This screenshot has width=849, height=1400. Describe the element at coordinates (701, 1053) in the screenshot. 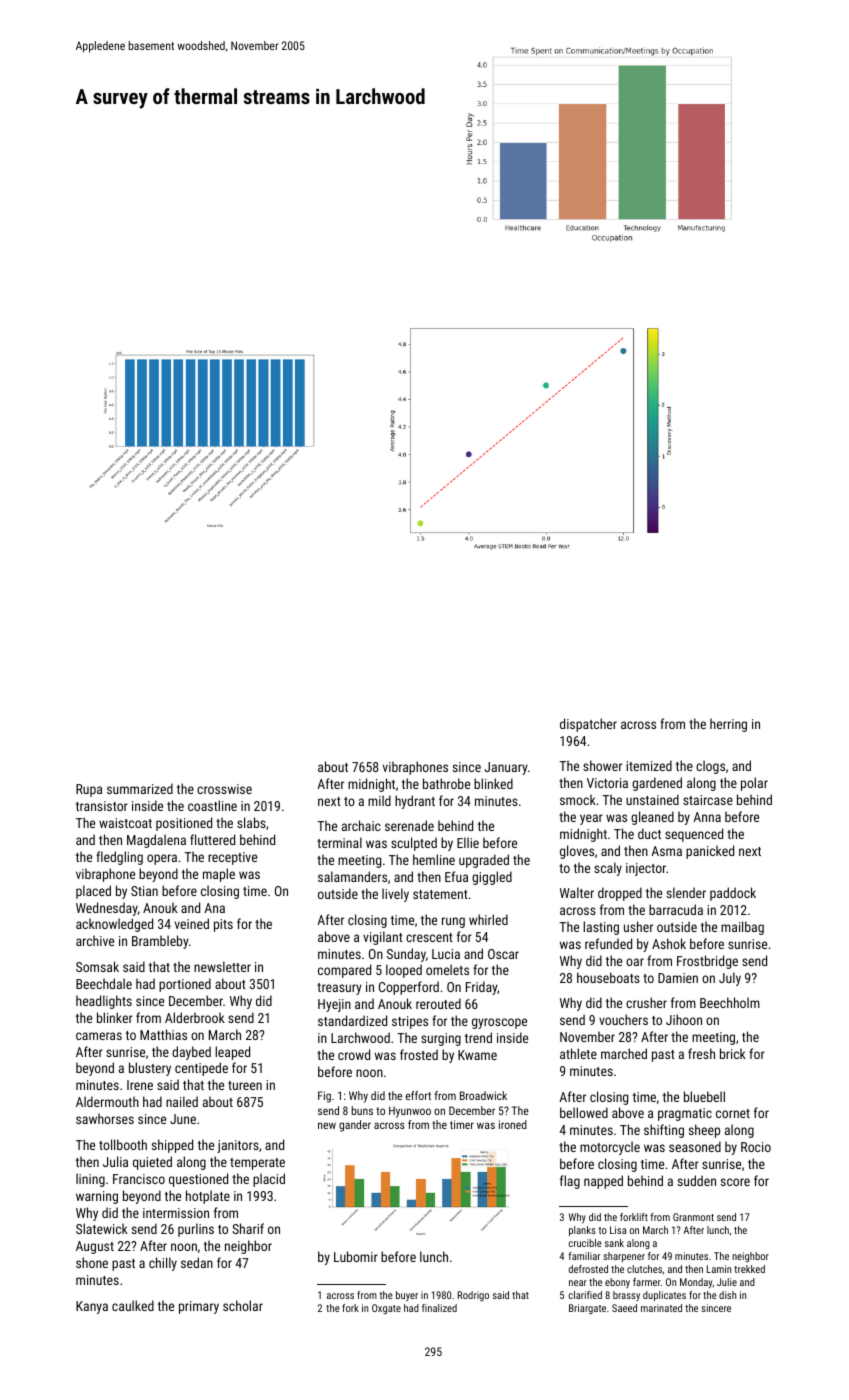

I see `fresh` at that location.
